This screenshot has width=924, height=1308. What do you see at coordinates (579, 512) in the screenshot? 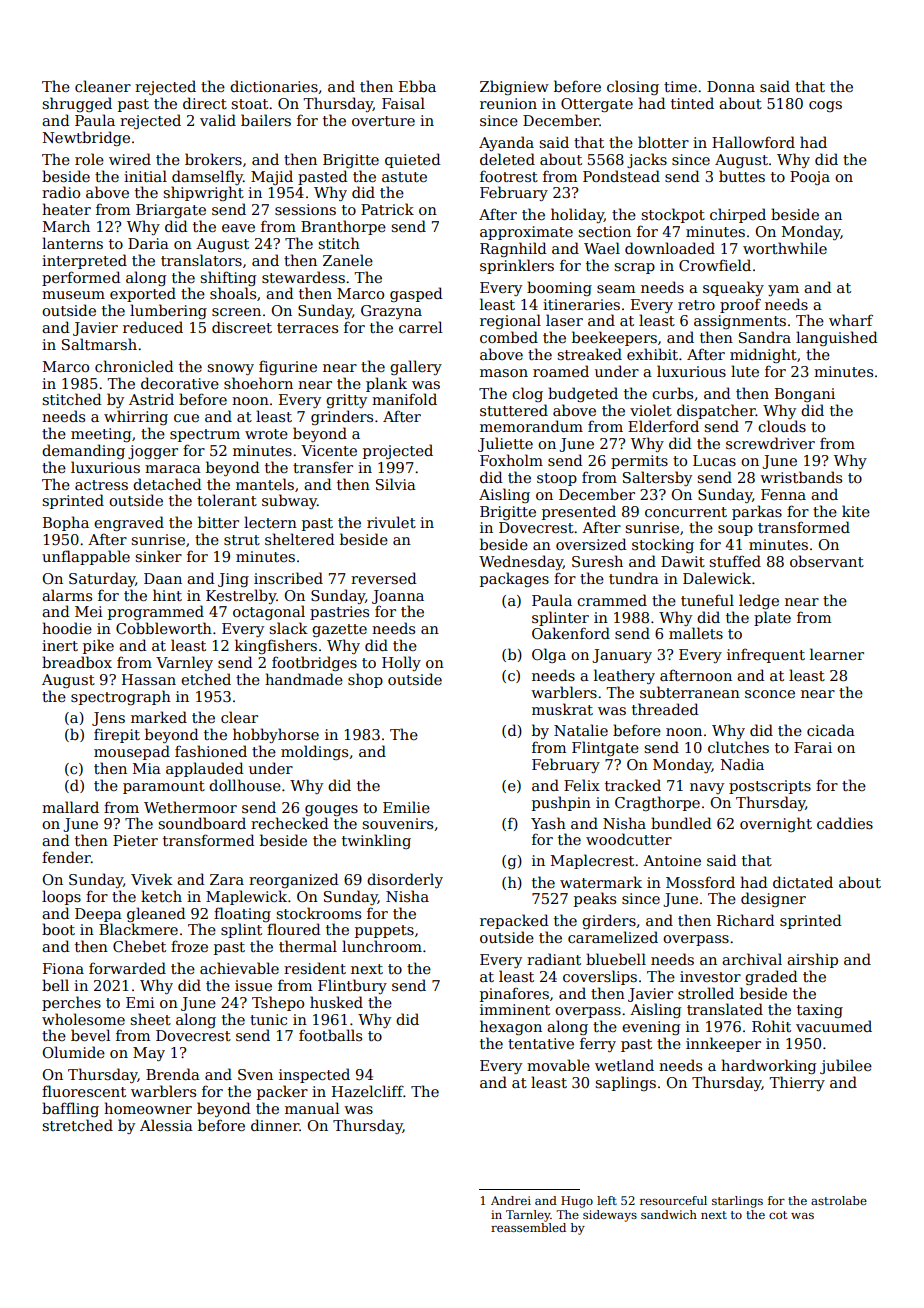
I see `presented` at bounding box center [579, 512].
